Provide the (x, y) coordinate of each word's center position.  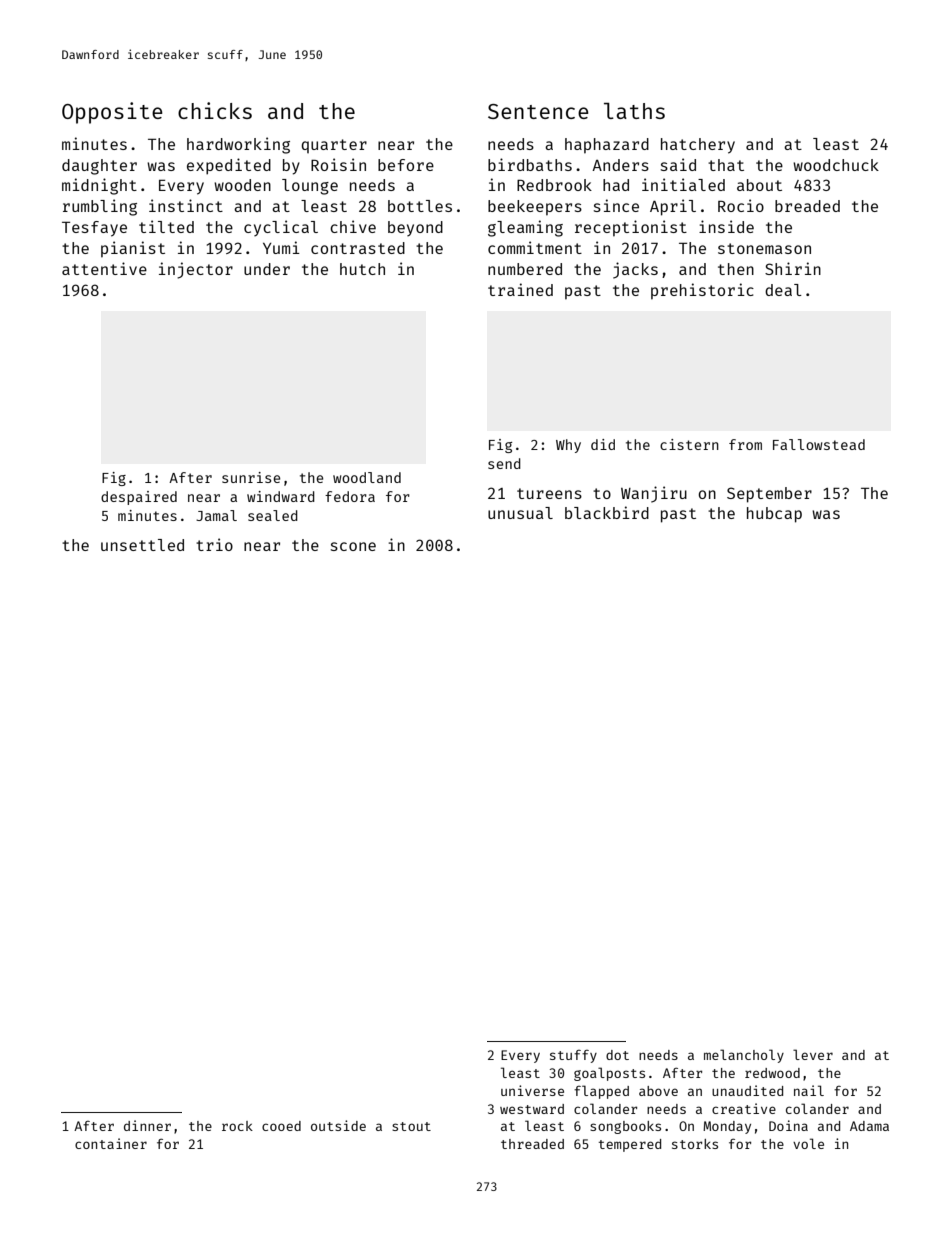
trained (520, 289)
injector (196, 270)
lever (813, 1054)
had (616, 185)
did (603, 444)
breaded (807, 206)
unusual (520, 513)
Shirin (793, 268)
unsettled (142, 545)
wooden (242, 185)
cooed (281, 1126)
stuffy (573, 1056)
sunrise (251, 477)
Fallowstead (819, 444)
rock (237, 1126)
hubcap (774, 515)
